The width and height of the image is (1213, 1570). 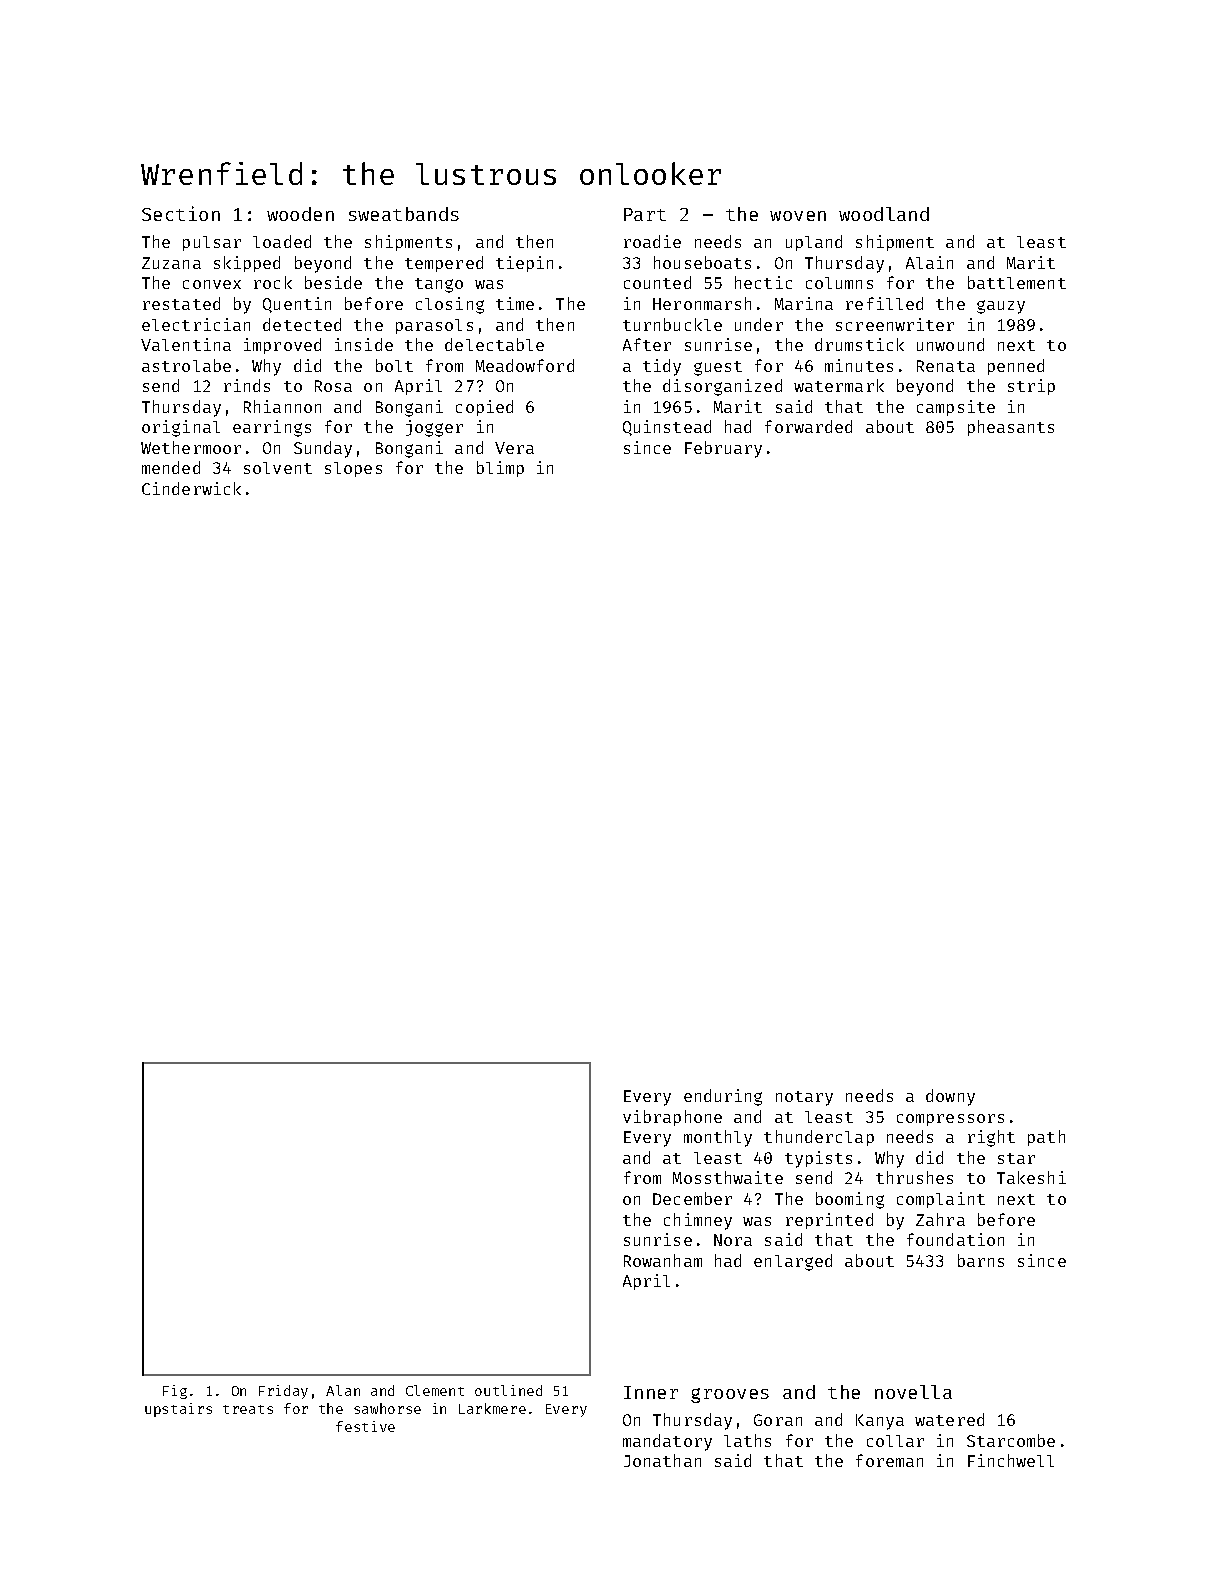 What do you see at coordinates (300, 214) in the image?
I see `wooden` at bounding box center [300, 214].
